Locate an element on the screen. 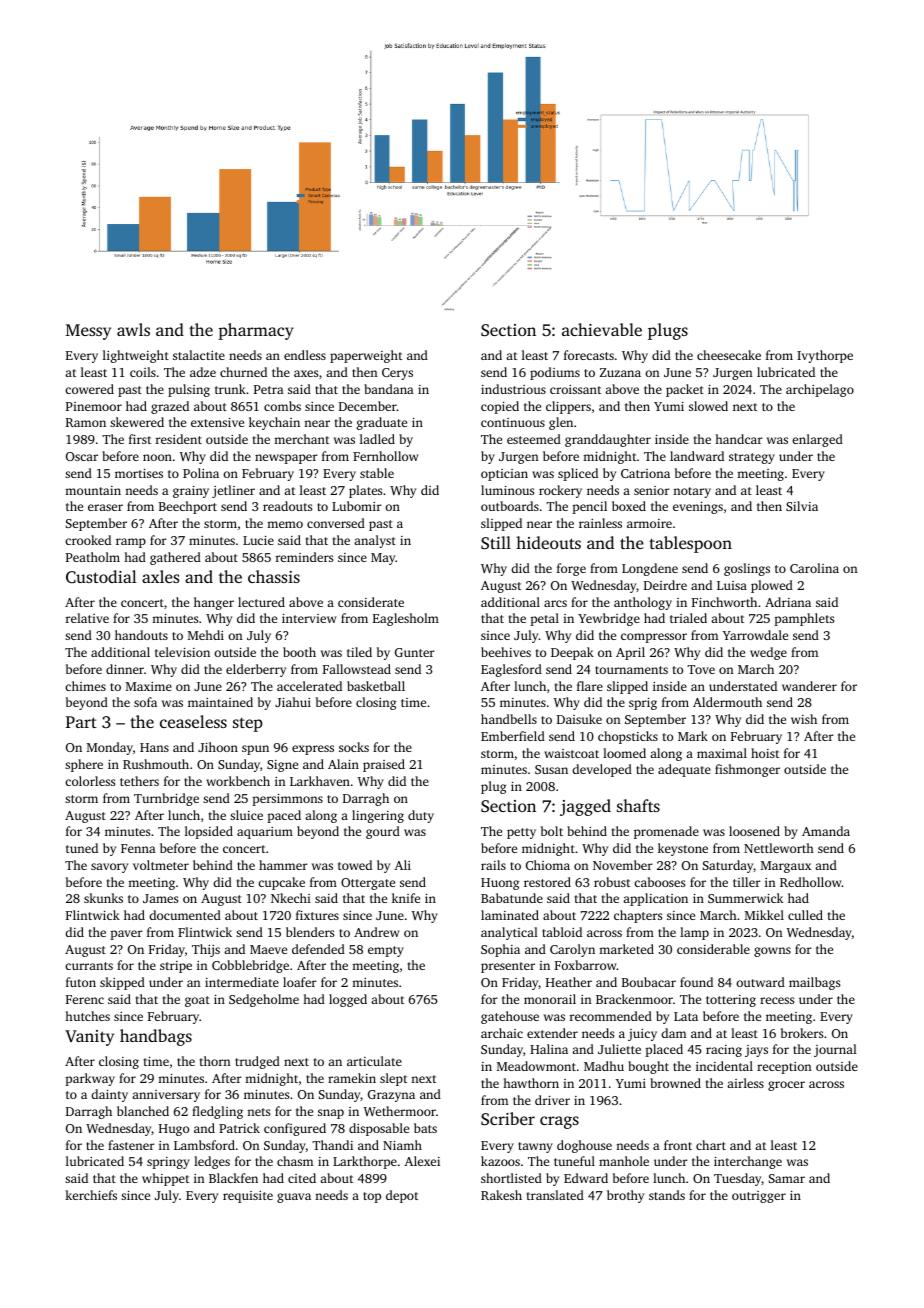 This screenshot has height=1308, width=924. goat is located at coordinates (197, 1001).
